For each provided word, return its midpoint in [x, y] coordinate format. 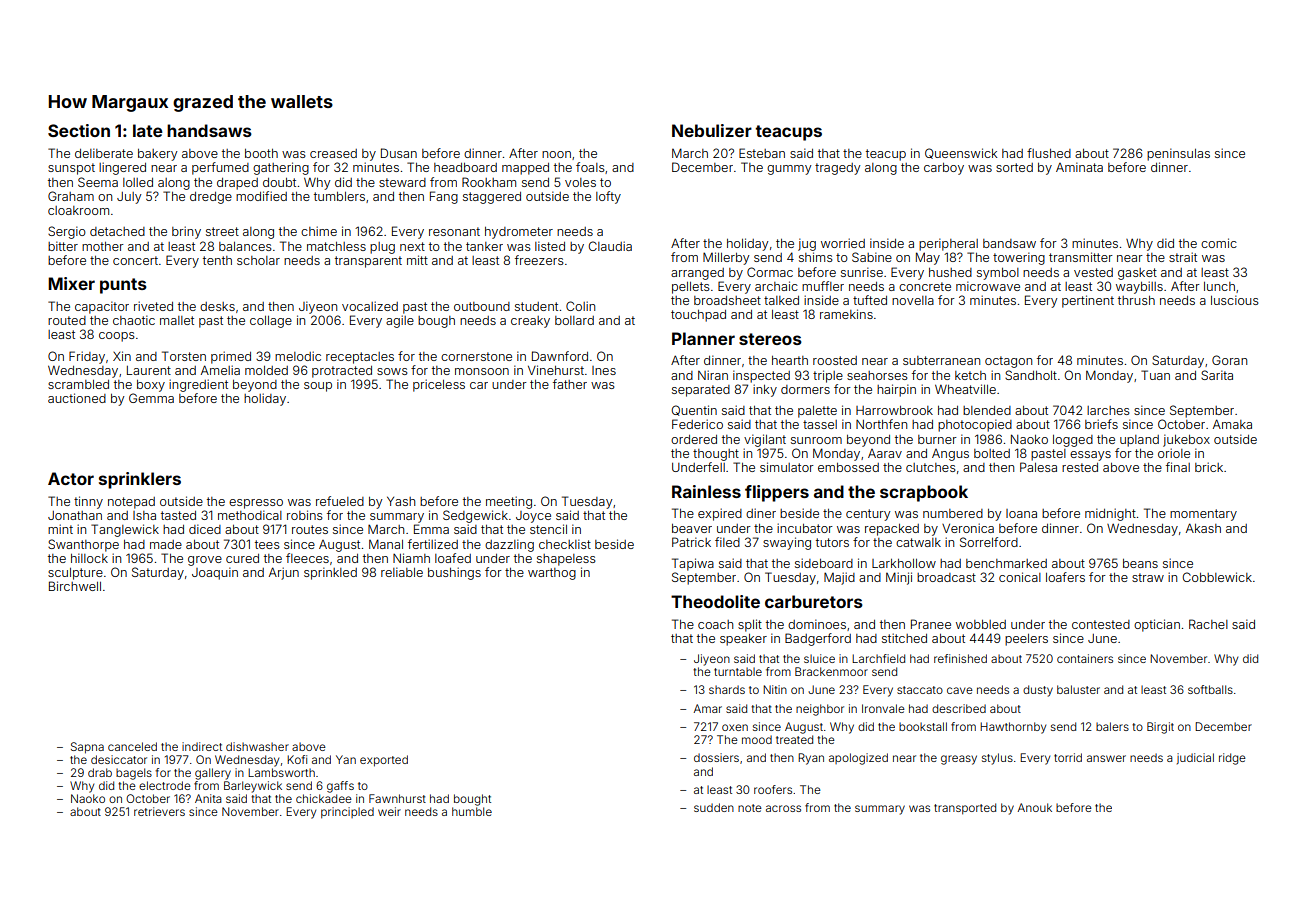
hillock [89, 558]
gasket [1137, 274]
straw [1148, 577]
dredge [211, 198]
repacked [892, 530]
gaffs [340, 787]
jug [807, 244]
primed [231, 357]
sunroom [816, 440]
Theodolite [715, 601]
